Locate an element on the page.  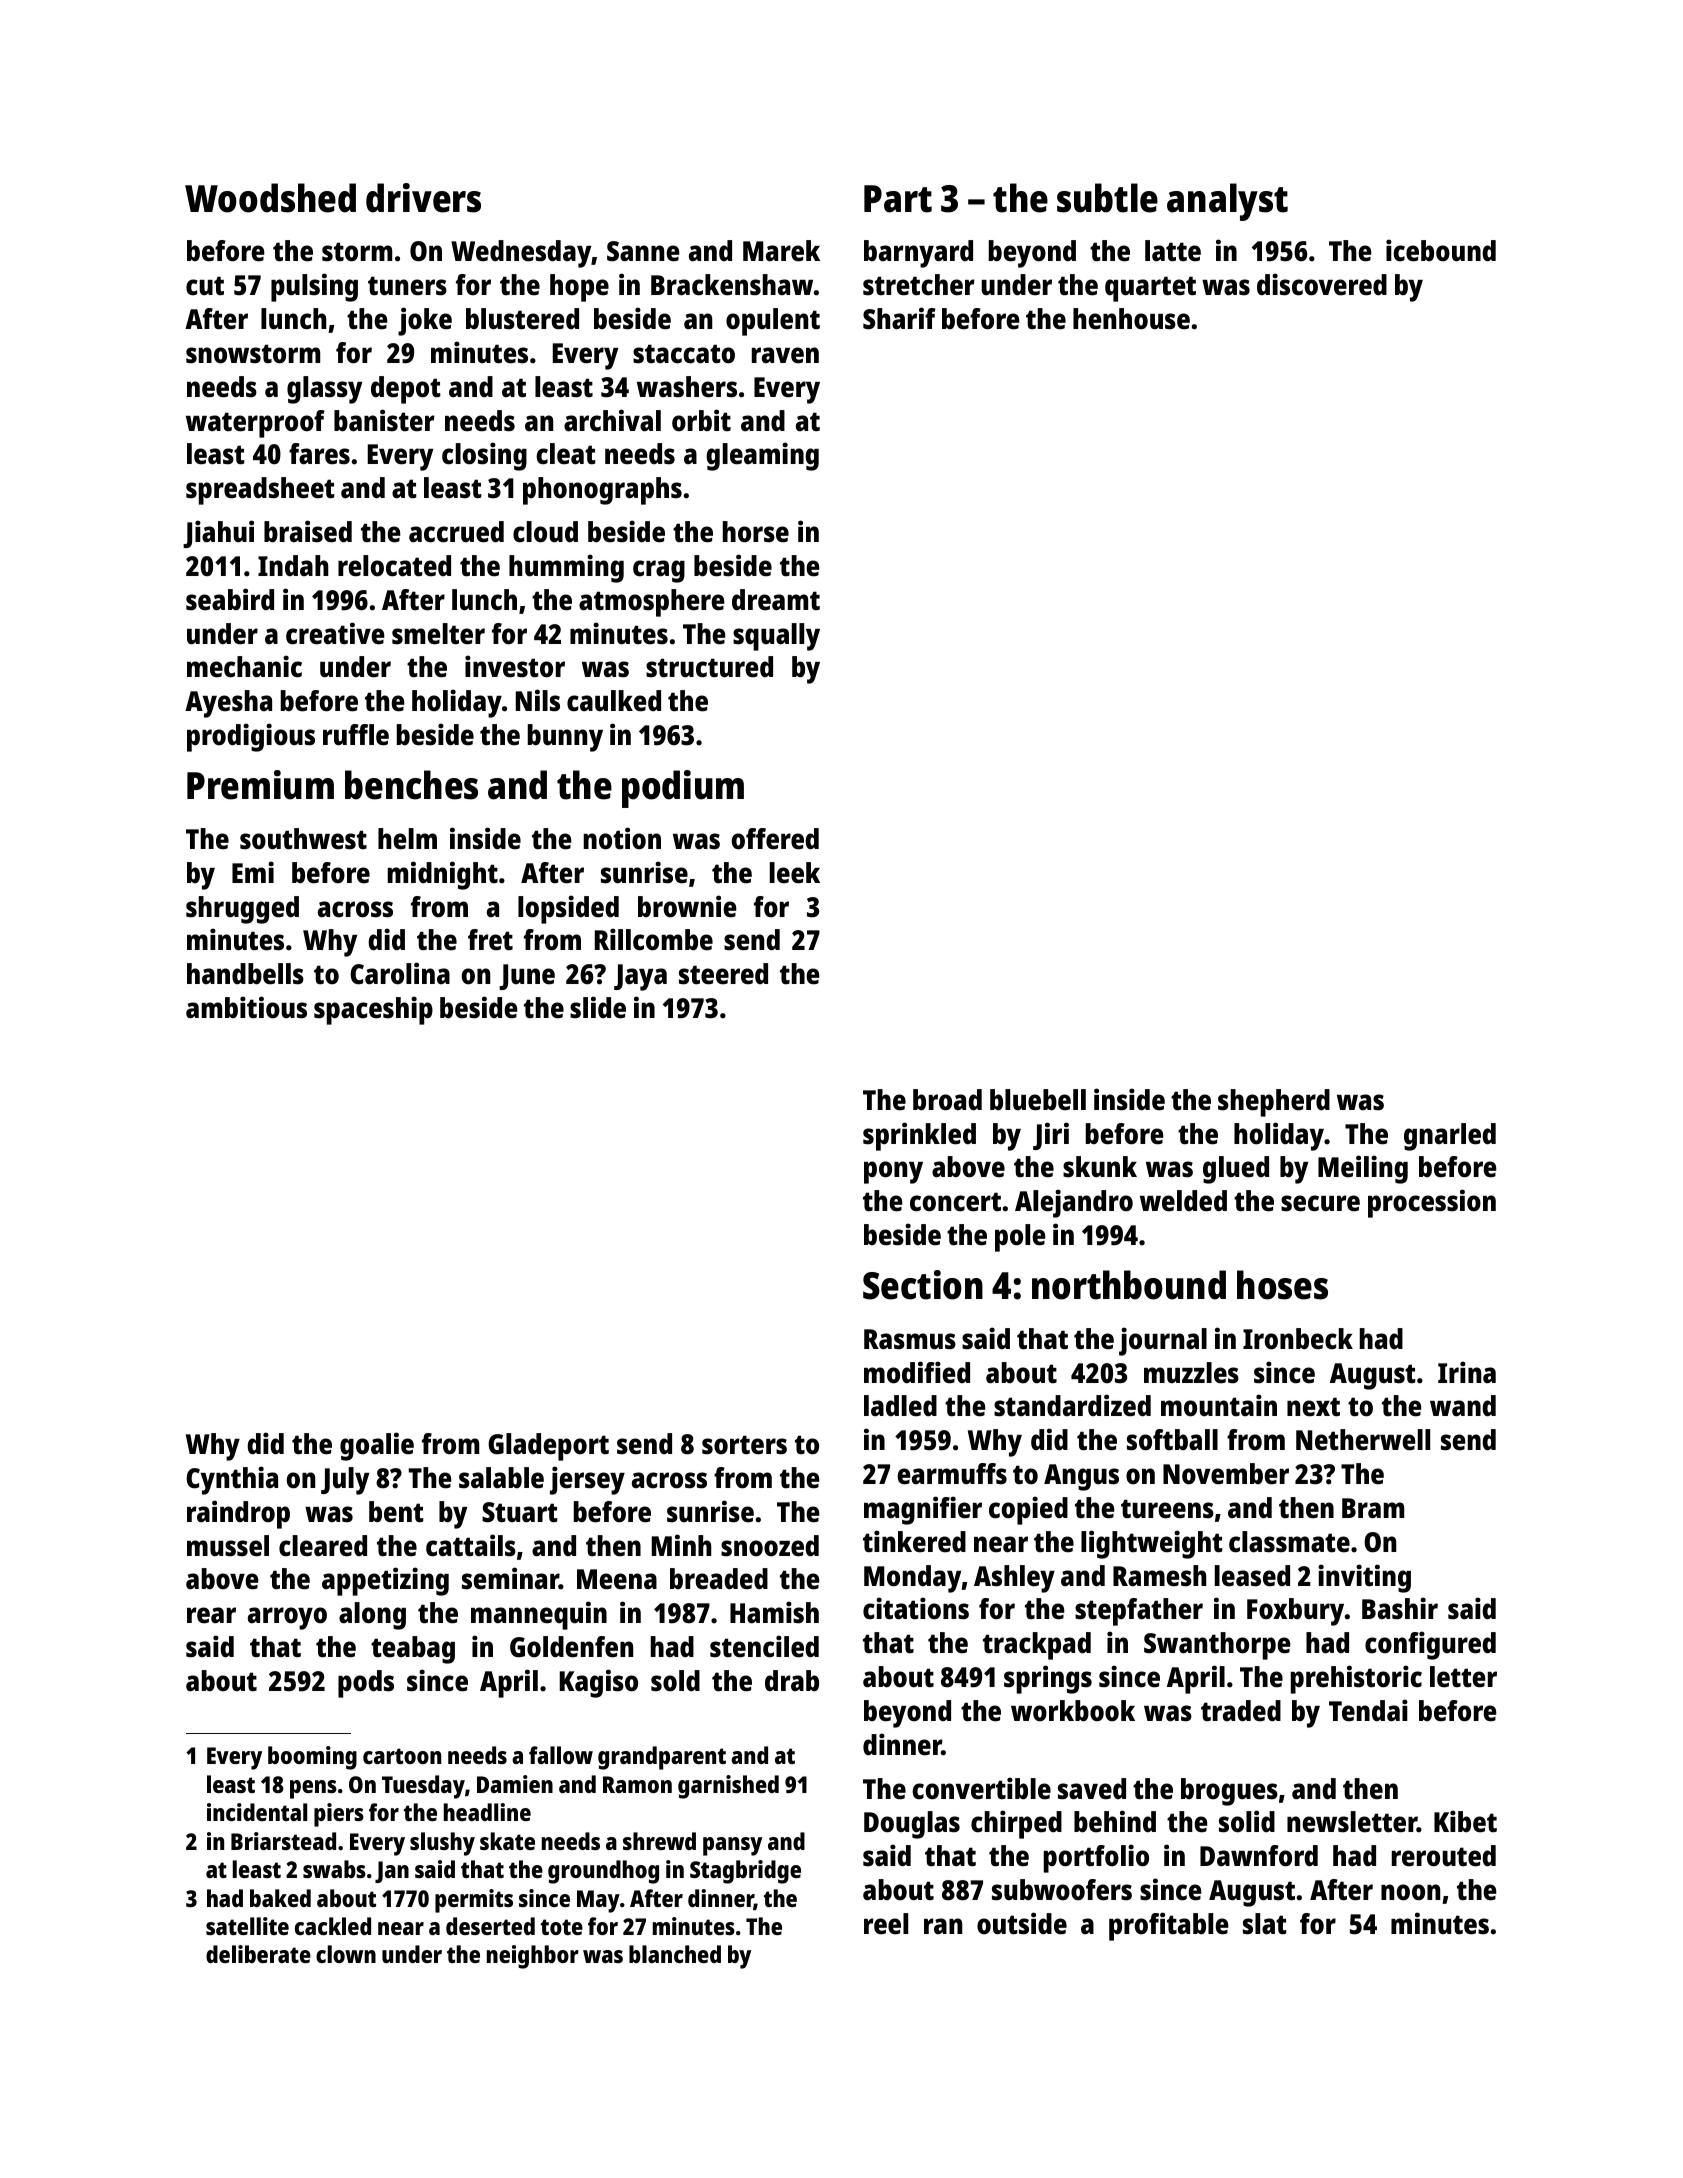
deliberate is located at coordinates (258, 1954).
